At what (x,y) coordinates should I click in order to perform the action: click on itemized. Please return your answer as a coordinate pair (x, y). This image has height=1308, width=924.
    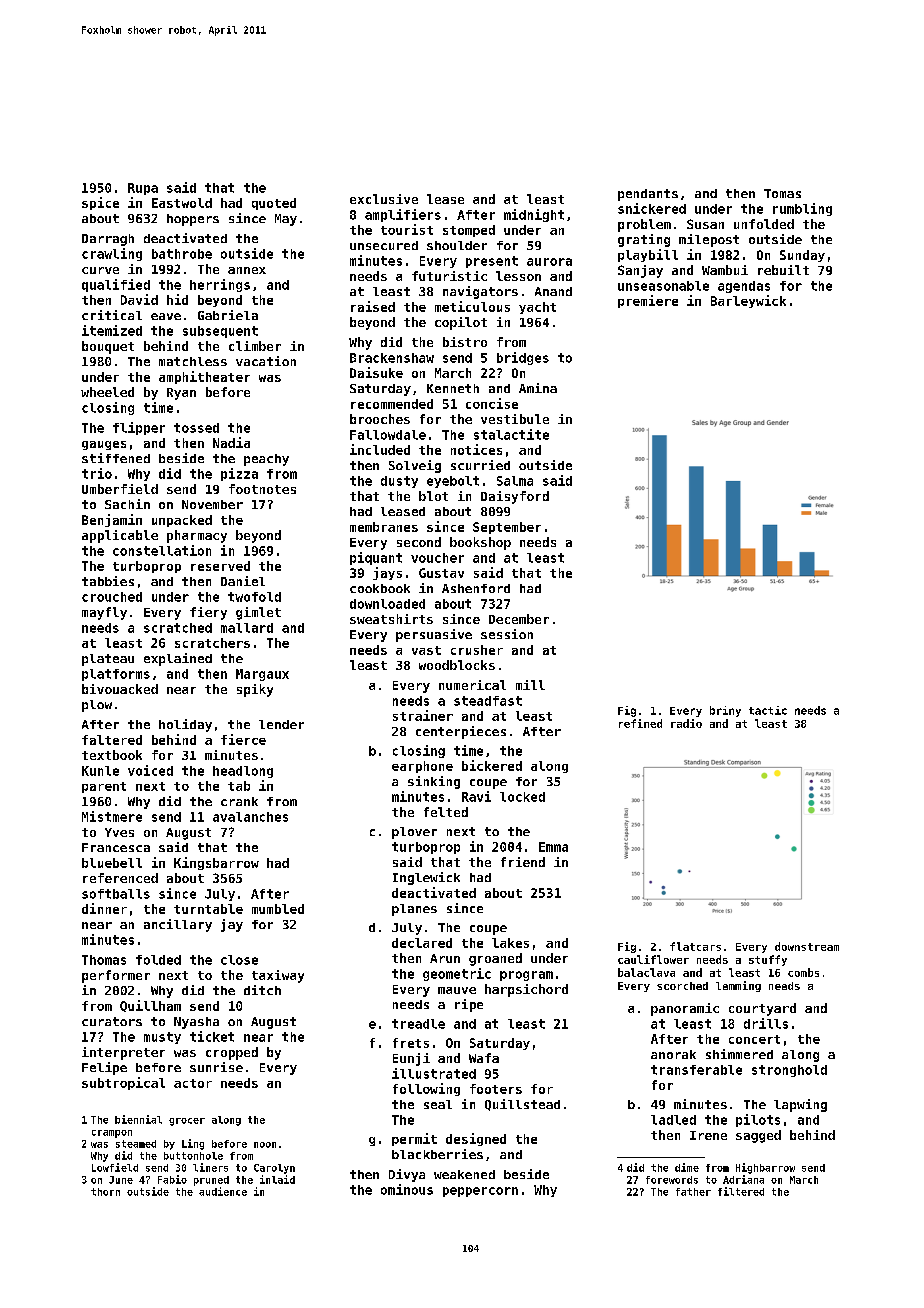
    Looking at the image, I should click on (112, 330).
